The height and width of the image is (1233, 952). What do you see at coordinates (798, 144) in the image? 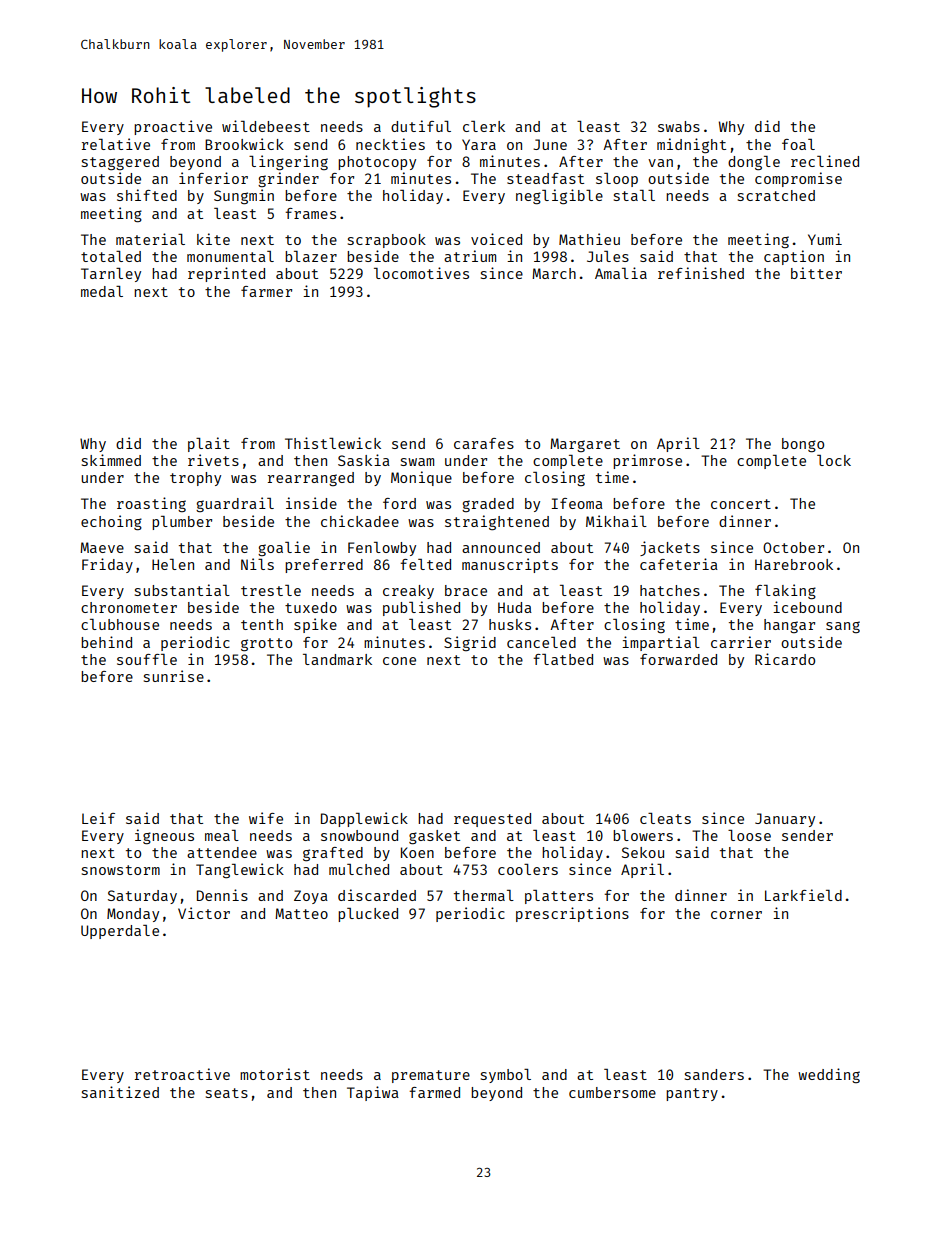
I see `foal` at bounding box center [798, 144].
